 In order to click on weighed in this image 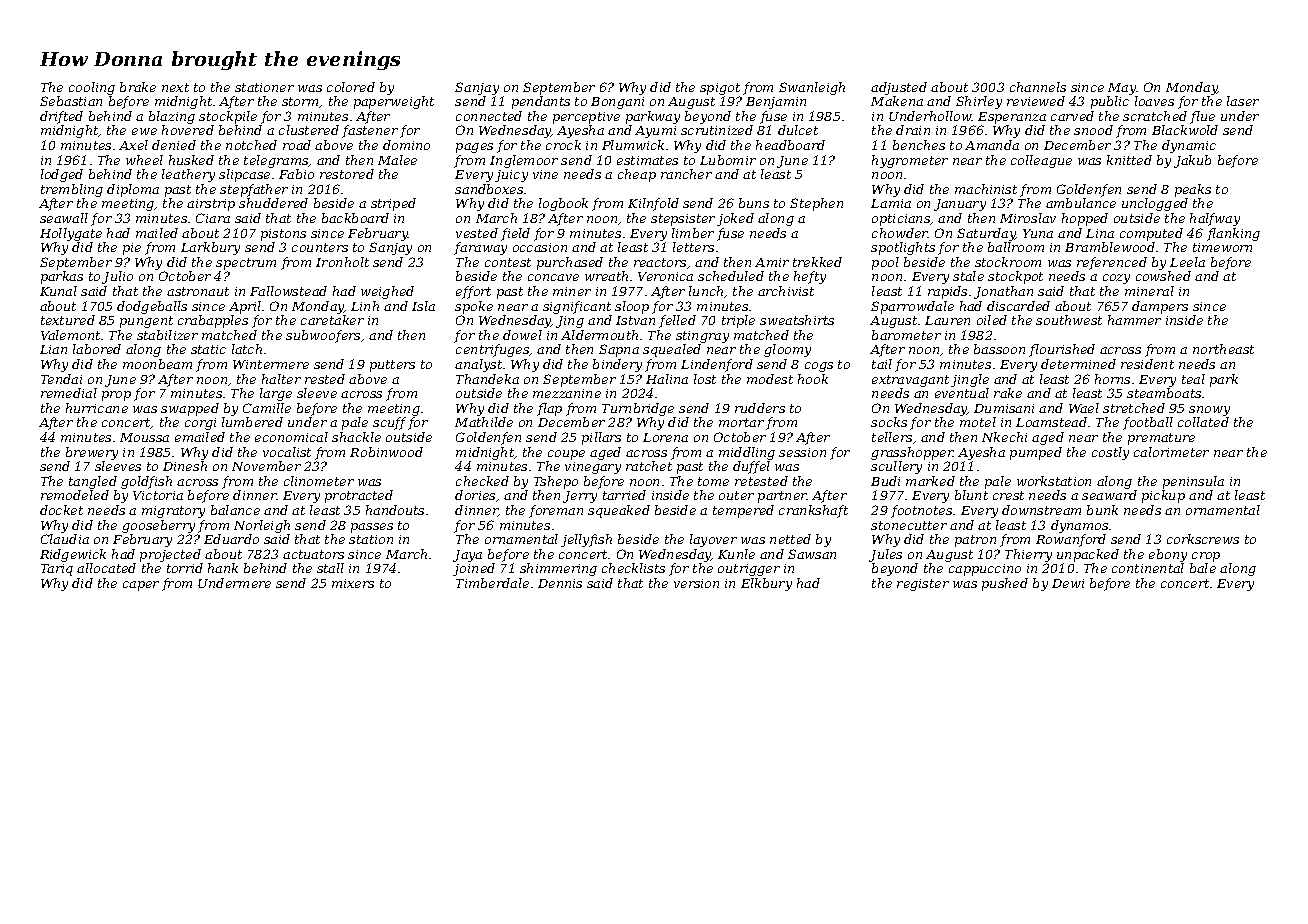, I will do `click(387, 292)`.
